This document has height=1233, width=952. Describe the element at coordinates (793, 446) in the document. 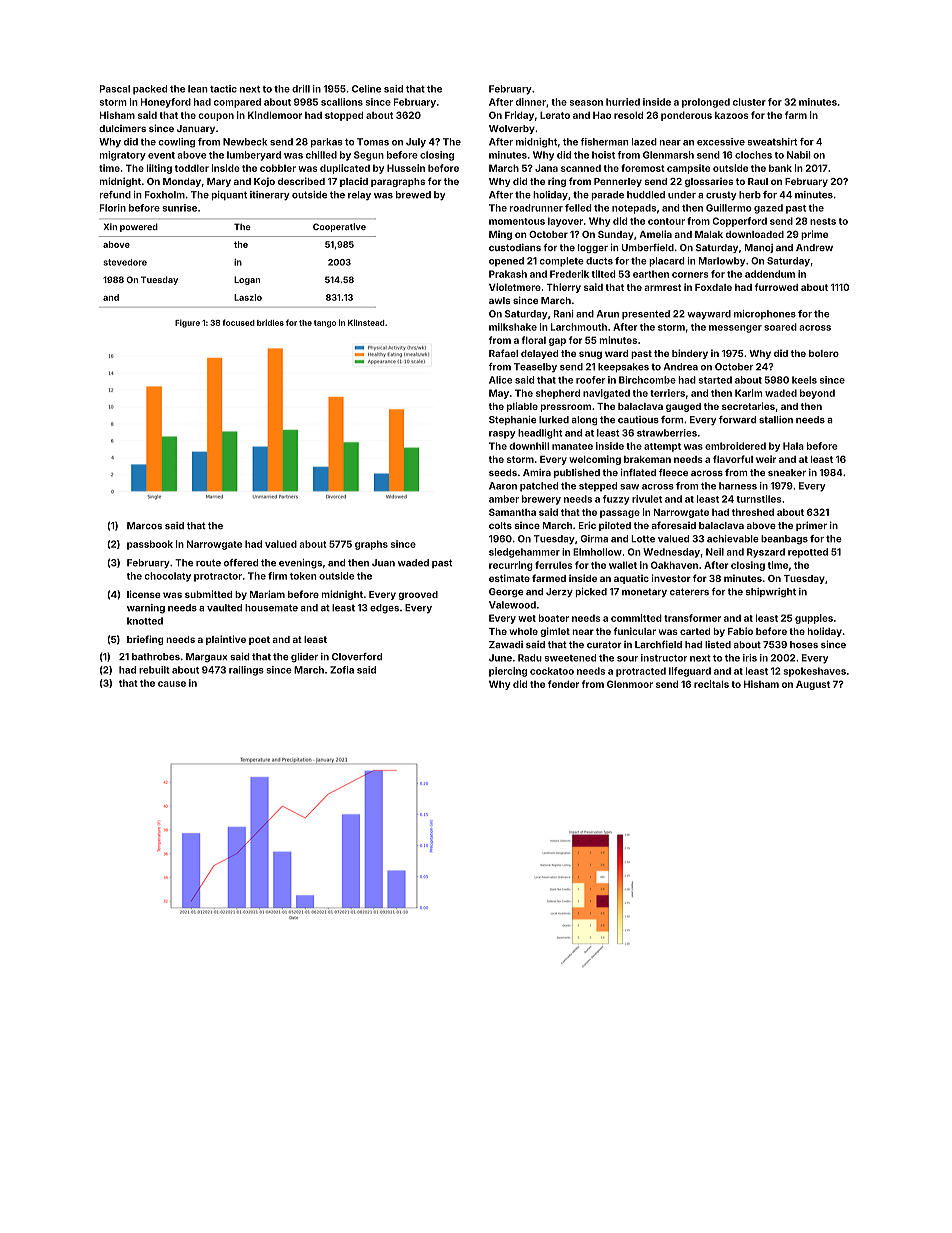

I see `Hala` at that location.
